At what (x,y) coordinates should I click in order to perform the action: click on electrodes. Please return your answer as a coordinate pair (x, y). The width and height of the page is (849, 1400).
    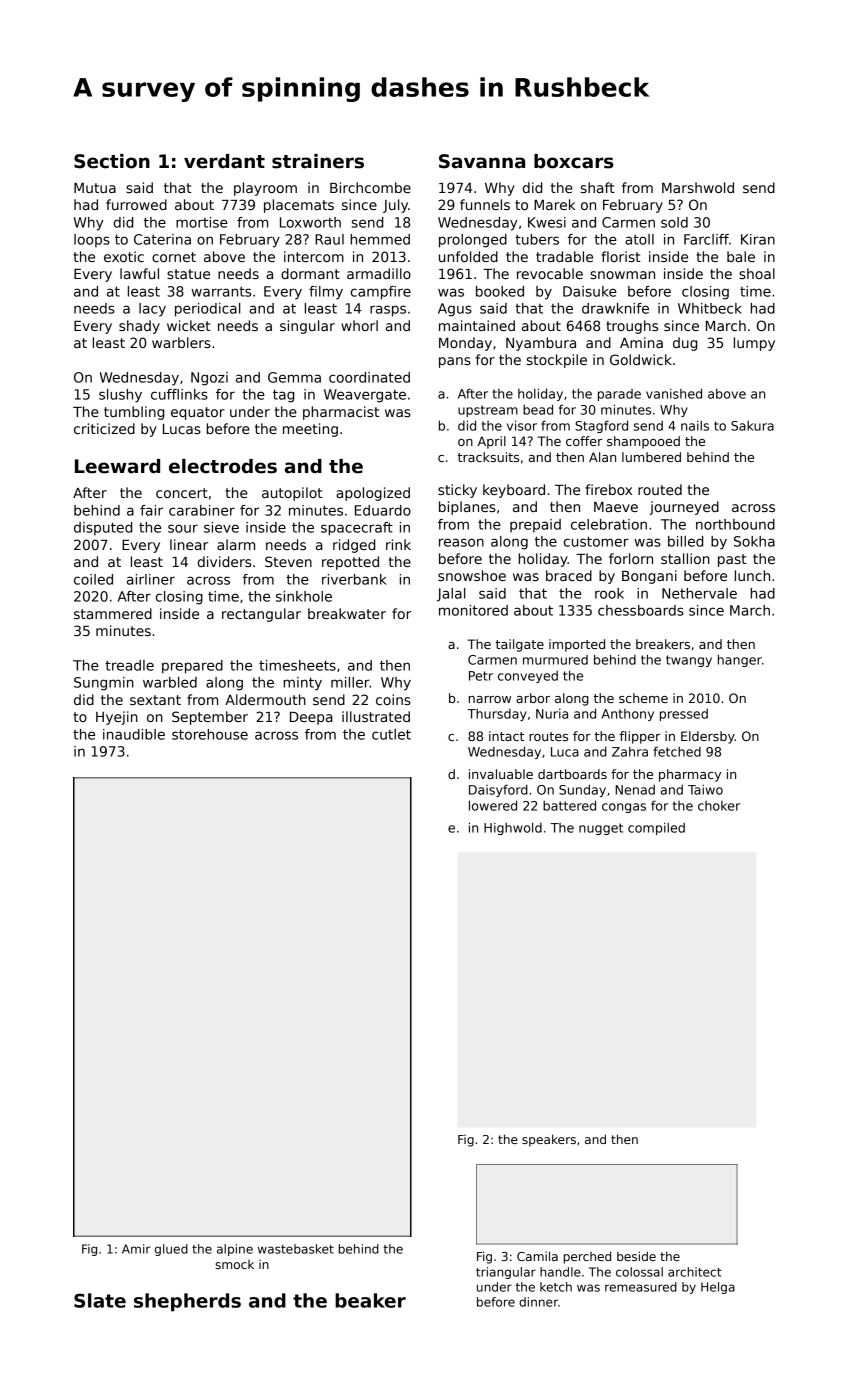
    Looking at the image, I should click on (223, 466).
